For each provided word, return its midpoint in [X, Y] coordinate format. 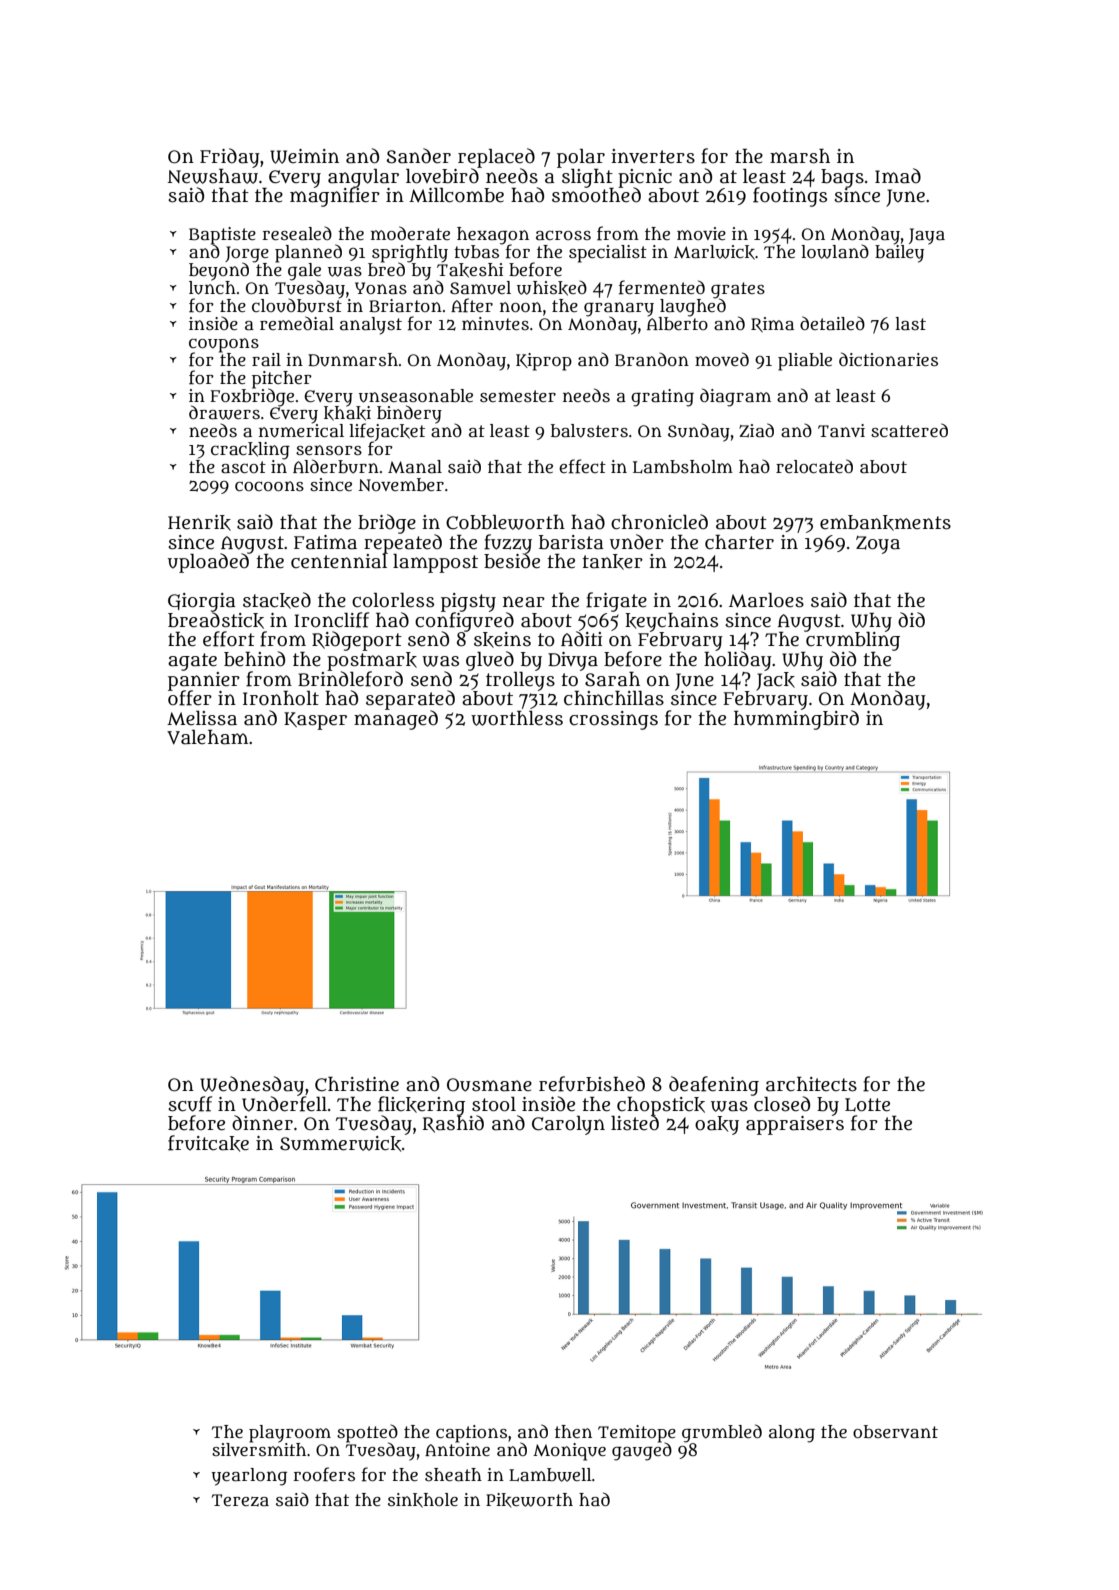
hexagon [493, 235]
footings [790, 197]
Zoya [878, 545]
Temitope [637, 1433]
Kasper [315, 721]
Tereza [240, 1500]
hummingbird [796, 720]
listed [635, 1123]
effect [582, 466]
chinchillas [614, 698]
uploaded [208, 563]
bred [386, 269]
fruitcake [208, 1143]
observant [895, 1431]
